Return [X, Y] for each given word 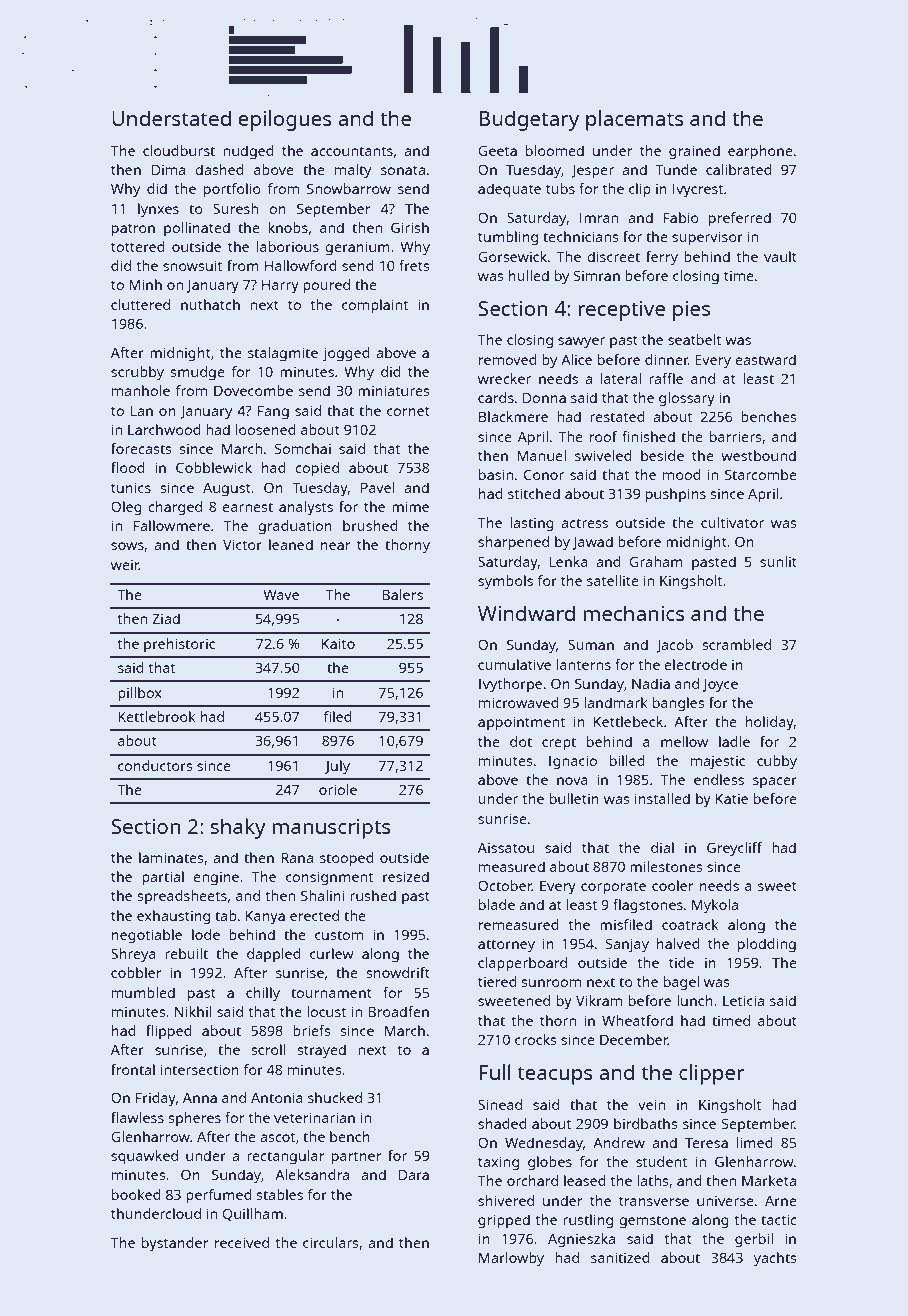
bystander [175, 1244]
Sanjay [627, 945]
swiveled [603, 455]
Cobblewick [214, 467]
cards [496, 397]
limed [755, 1142]
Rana [297, 857]
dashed [219, 169]
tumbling [508, 238]
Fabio [681, 217]
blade [497, 904]
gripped [504, 1221]
